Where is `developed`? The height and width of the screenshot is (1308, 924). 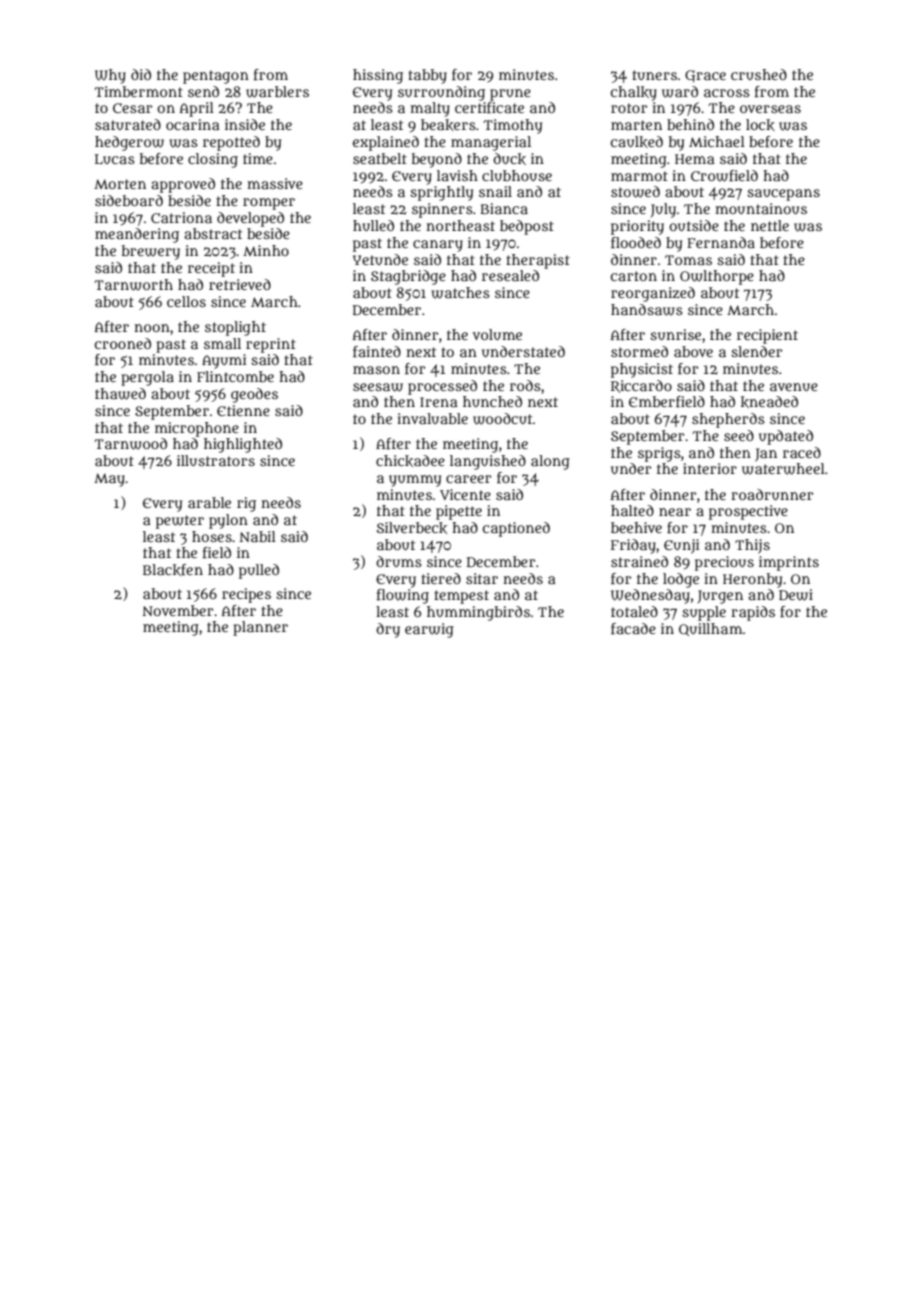
developed is located at coordinates (250, 219).
